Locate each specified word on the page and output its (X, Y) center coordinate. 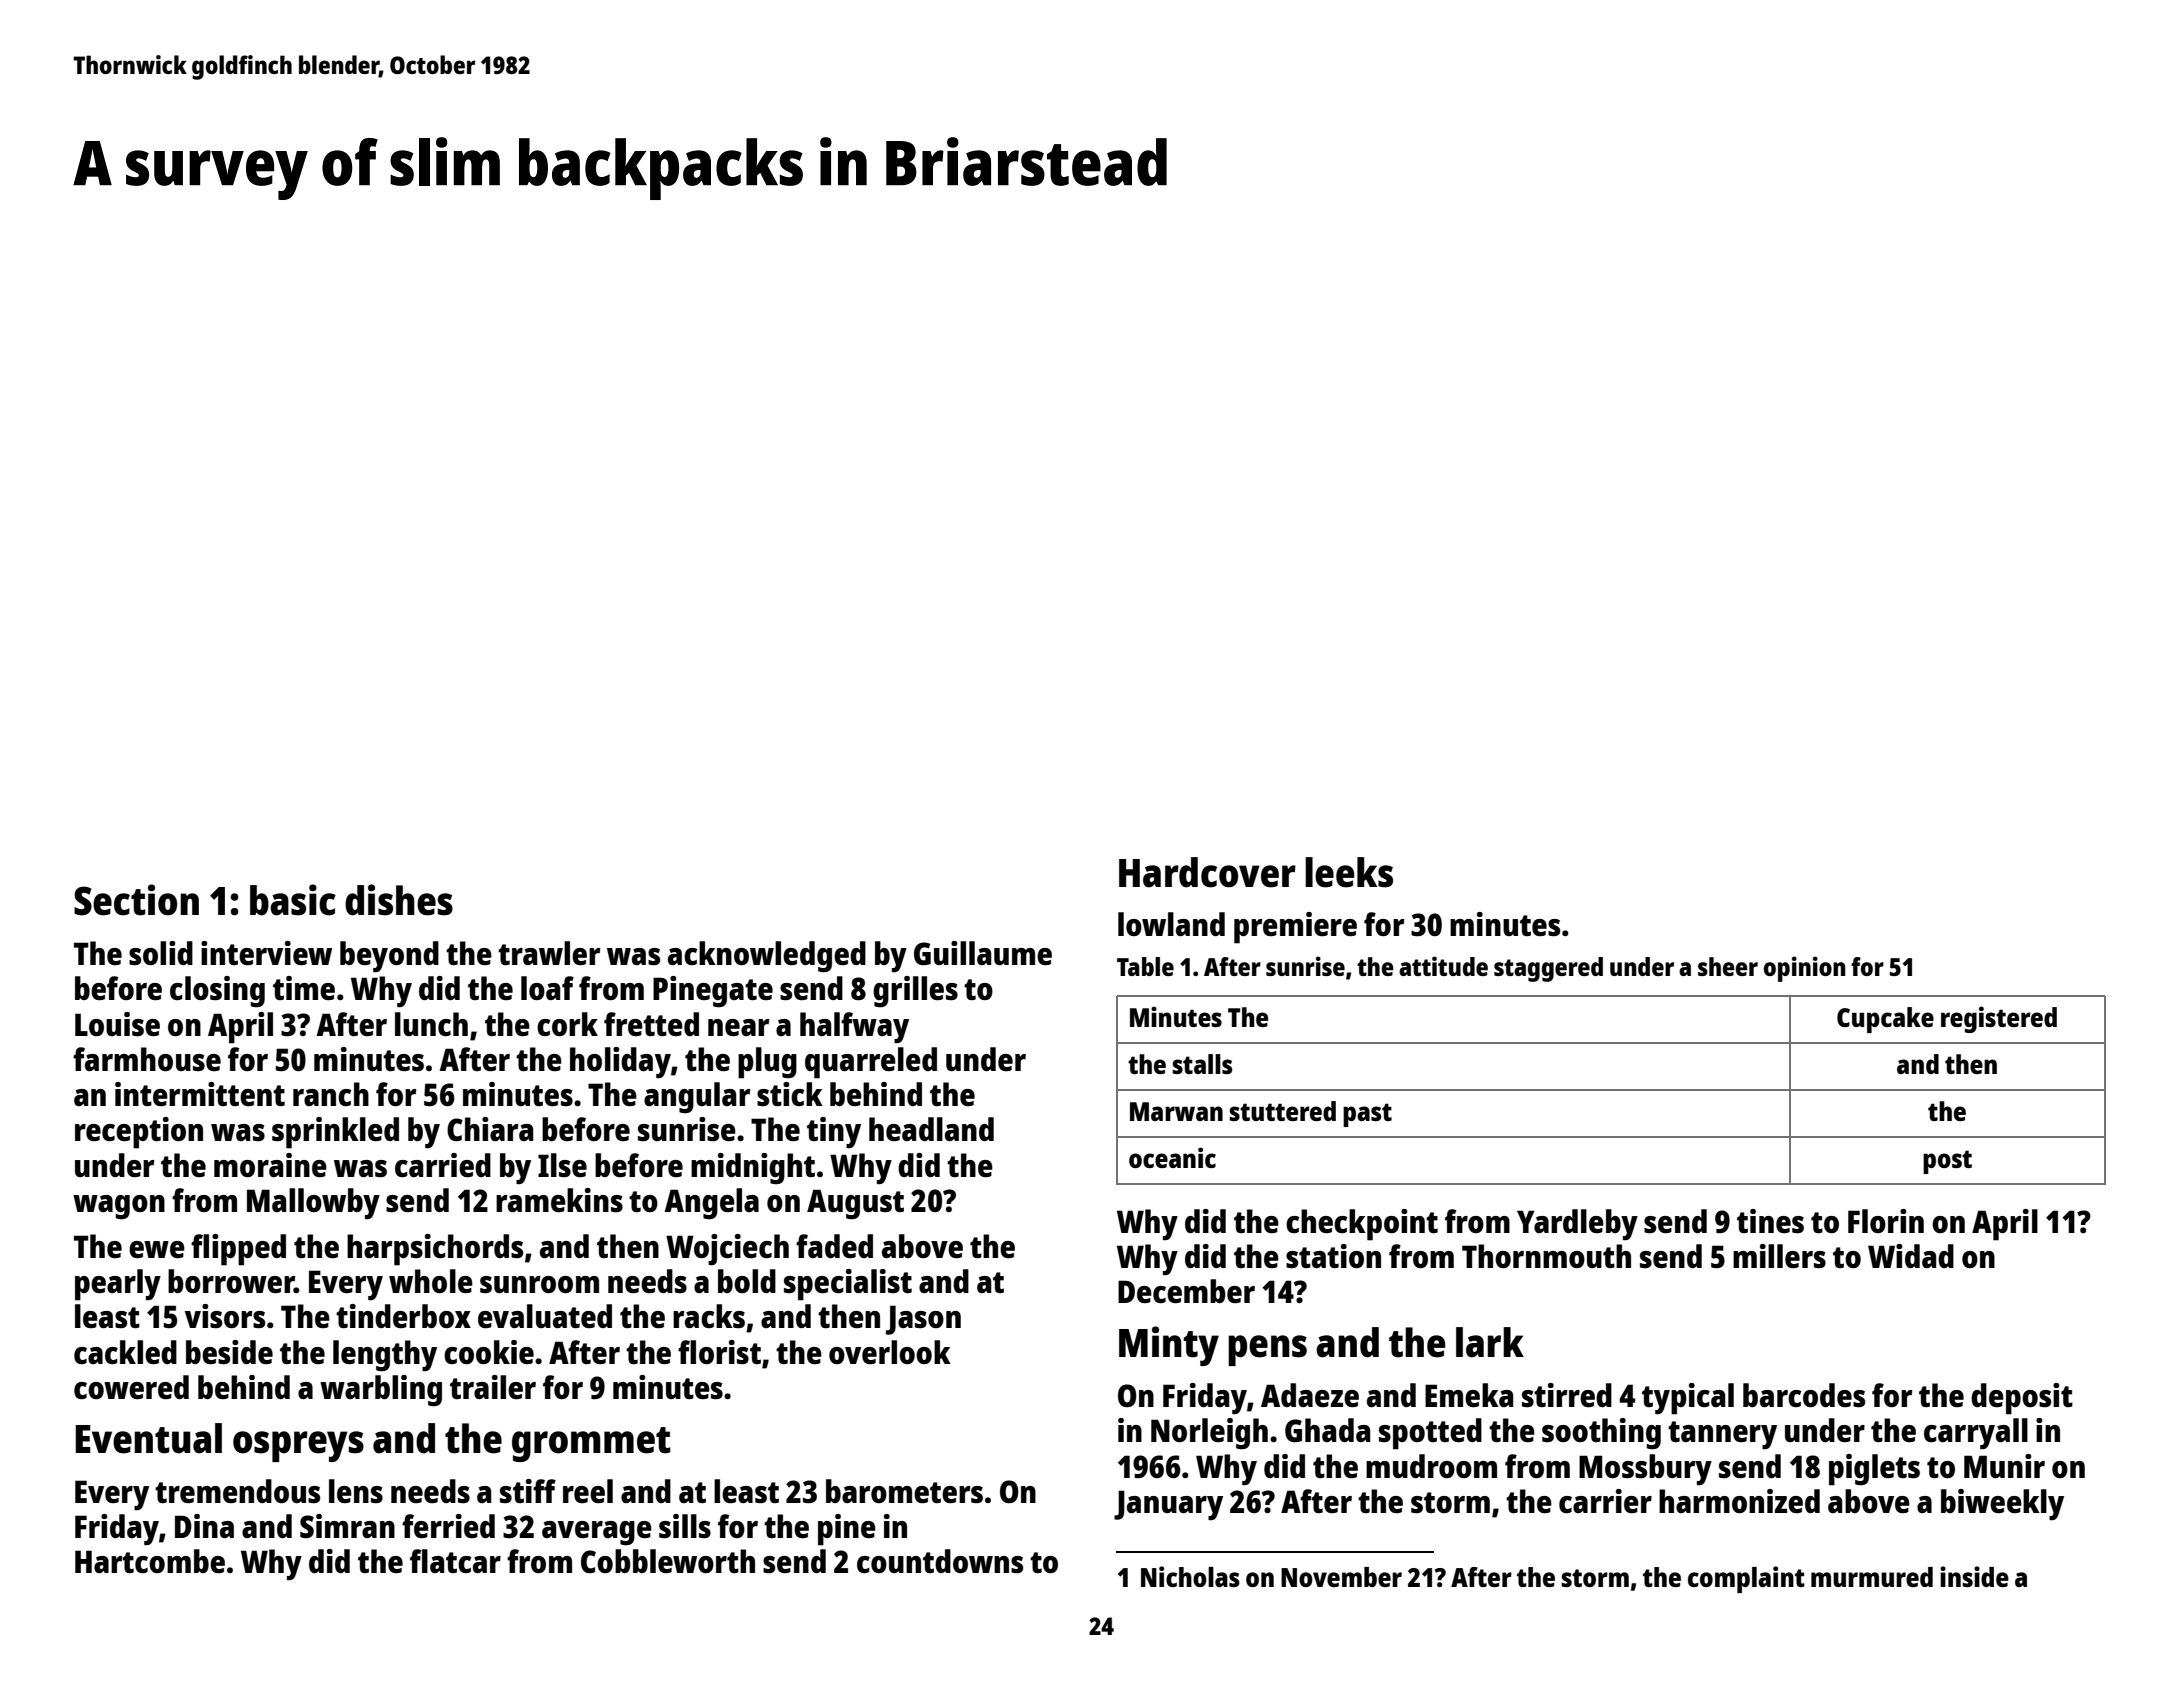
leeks (1349, 872)
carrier (1605, 1501)
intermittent (200, 1094)
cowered (131, 1387)
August (855, 1204)
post (1947, 1162)
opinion (1805, 969)
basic (293, 900)
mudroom (1431, 1466)
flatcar (455, 1561)
